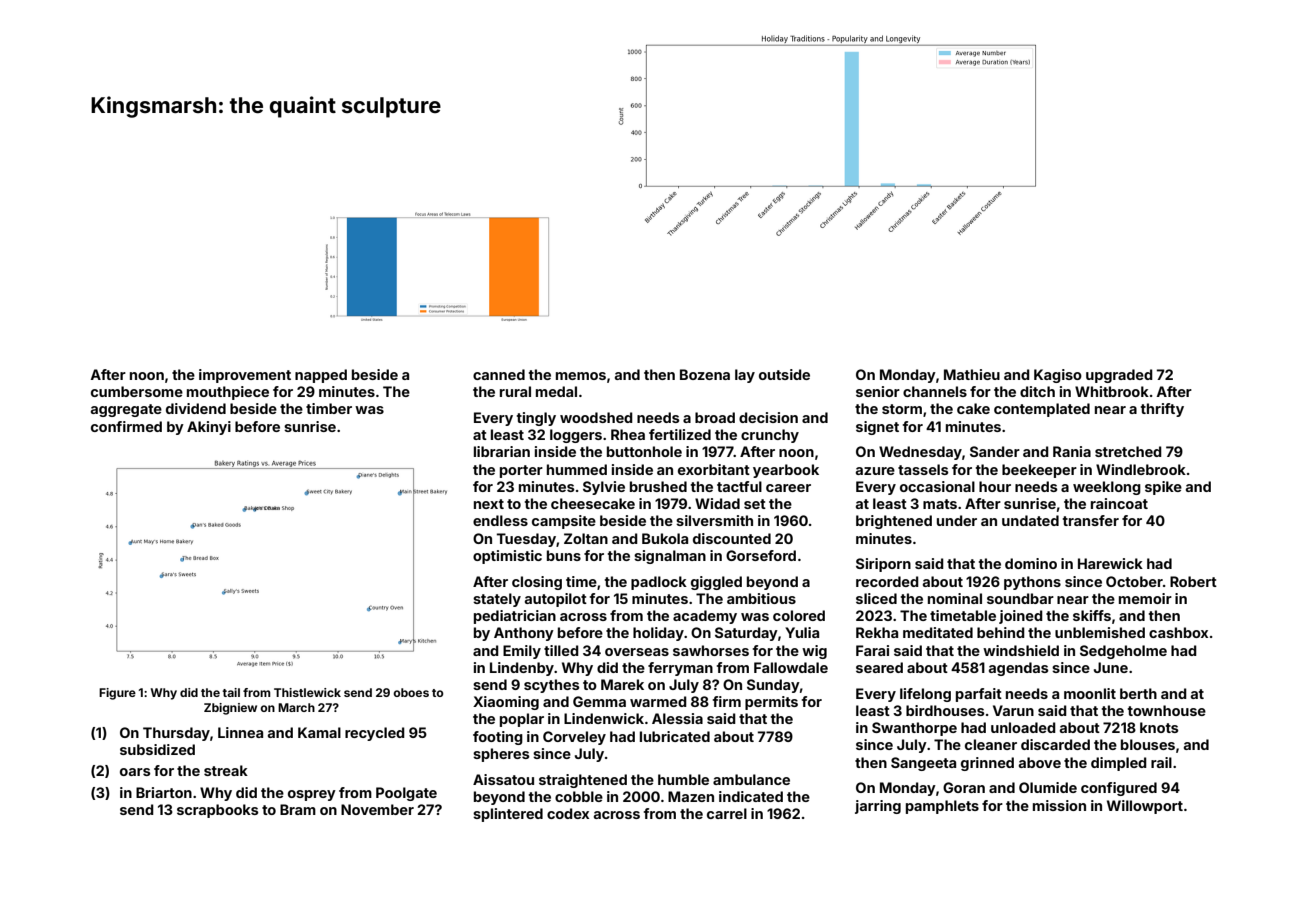 The height and width of the screenshot is (924, 1308). Describe the element at coordinates (784, 374) in the screenshot. I see `outside` at that location.
